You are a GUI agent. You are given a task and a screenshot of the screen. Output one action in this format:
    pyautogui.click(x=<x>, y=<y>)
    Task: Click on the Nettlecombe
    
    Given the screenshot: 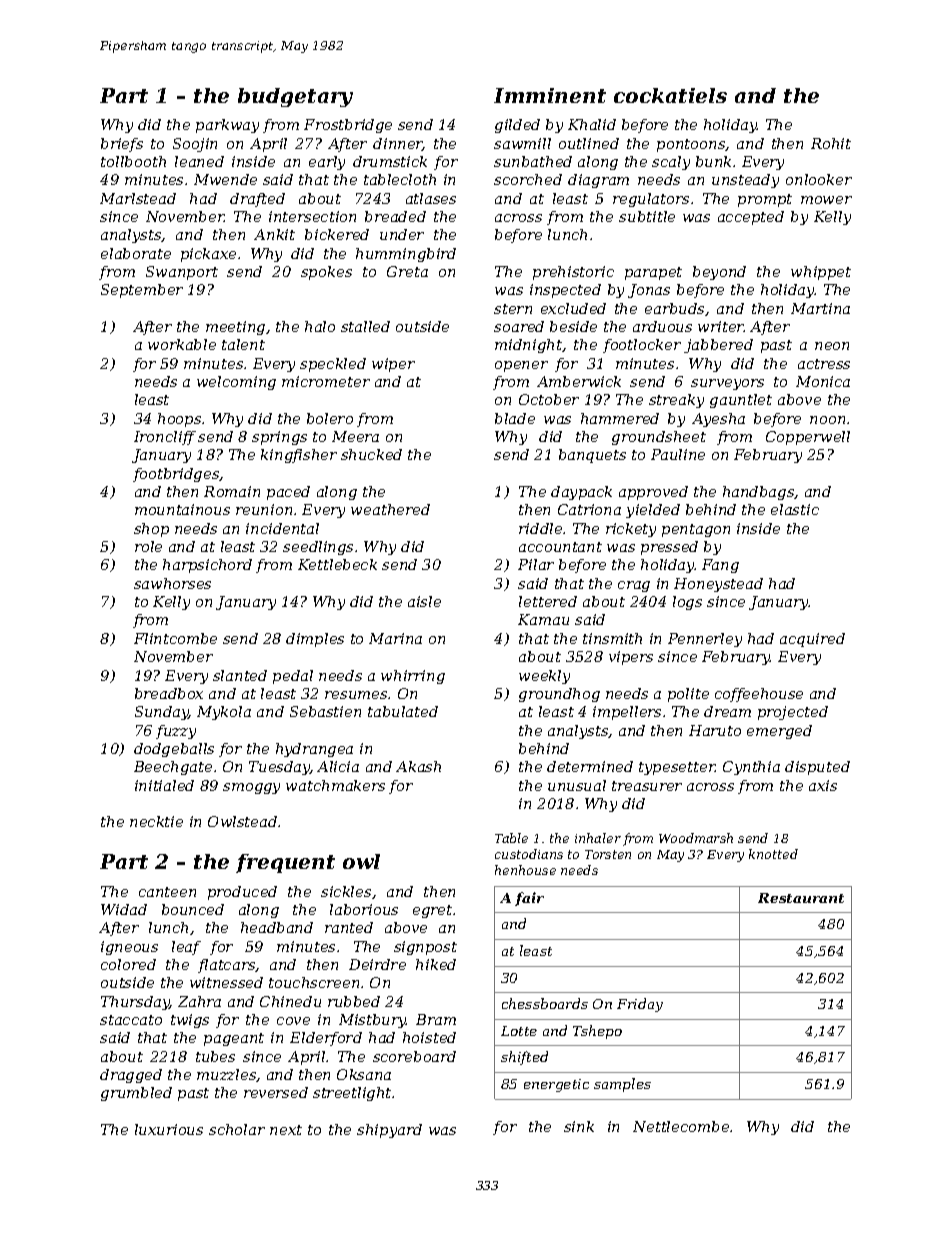 What is the action you would take?
    pyautogui.click(x=681, y=1126)
